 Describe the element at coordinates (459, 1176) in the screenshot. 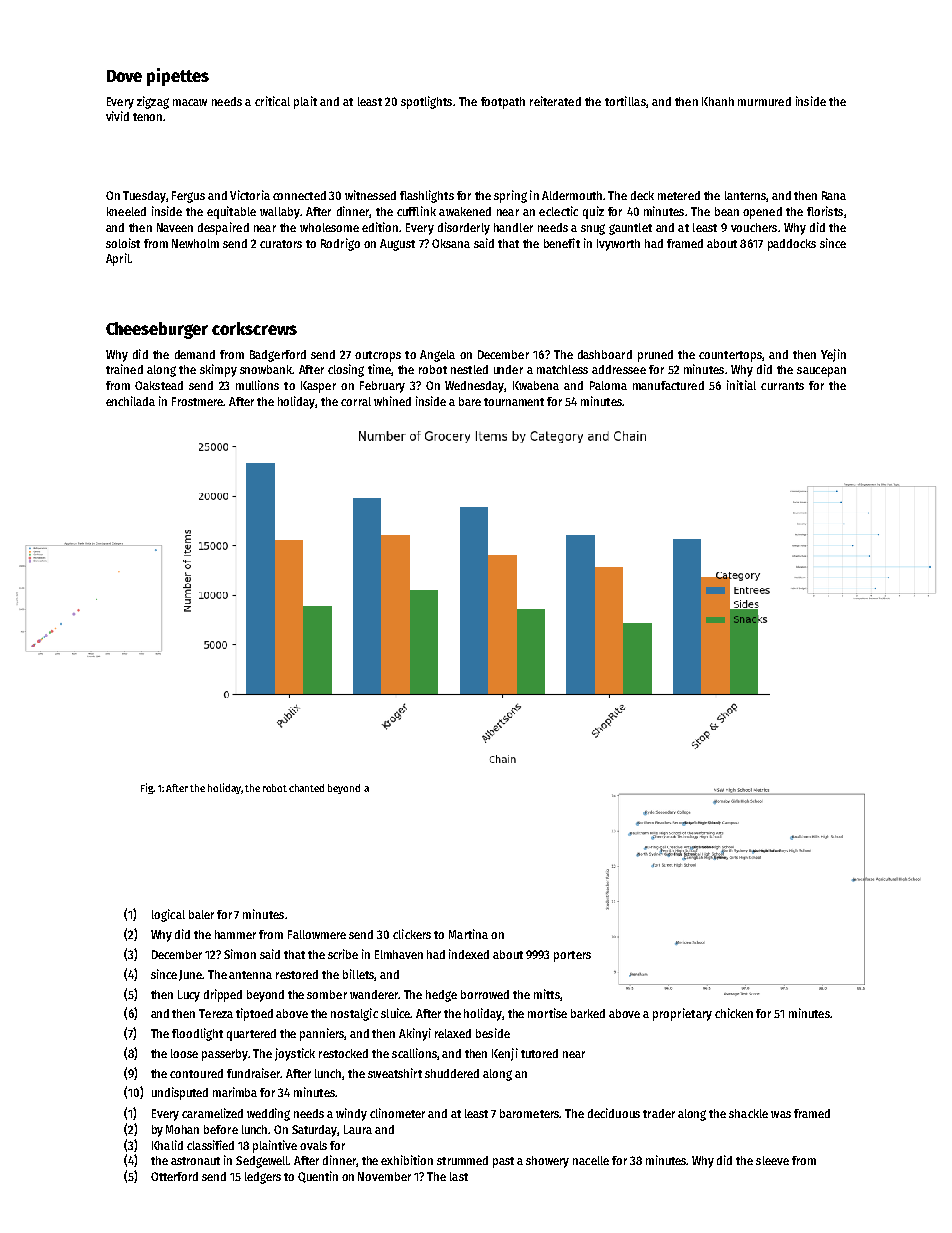

I see `last` at that location.
